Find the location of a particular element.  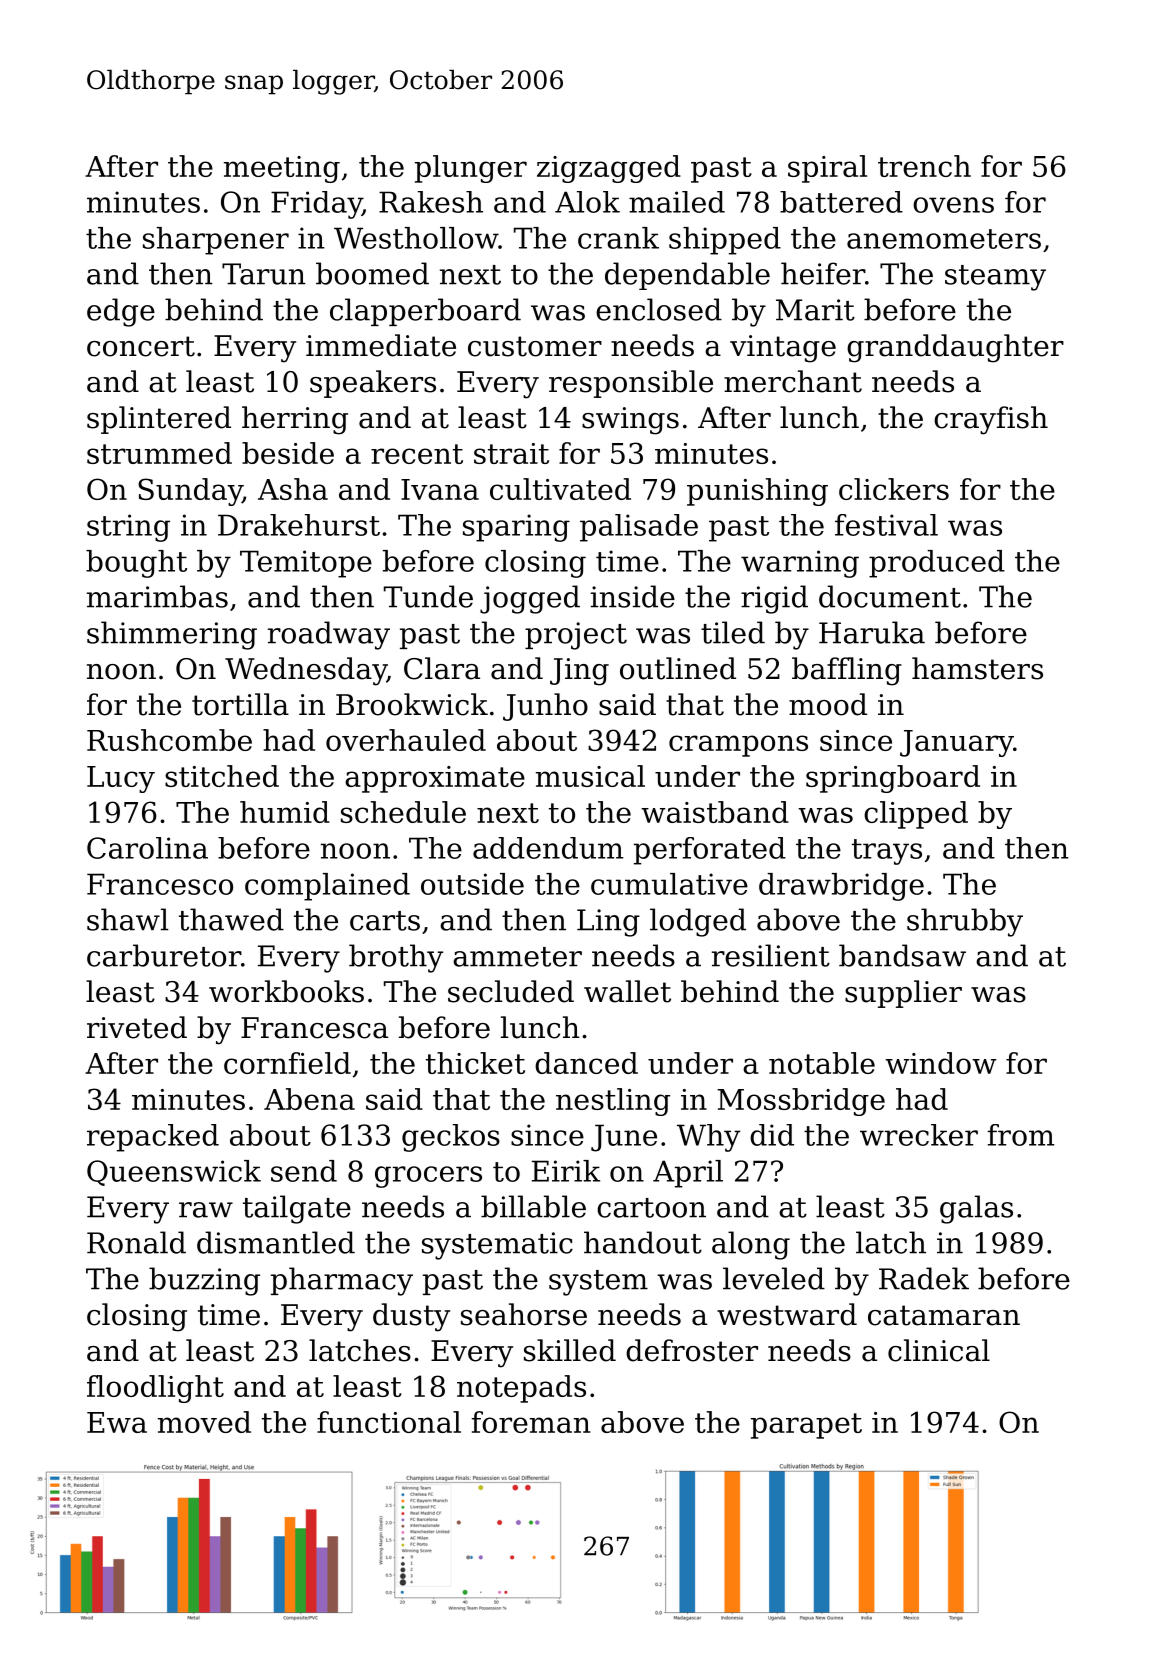

humid is located at coordinates (285, 812).
